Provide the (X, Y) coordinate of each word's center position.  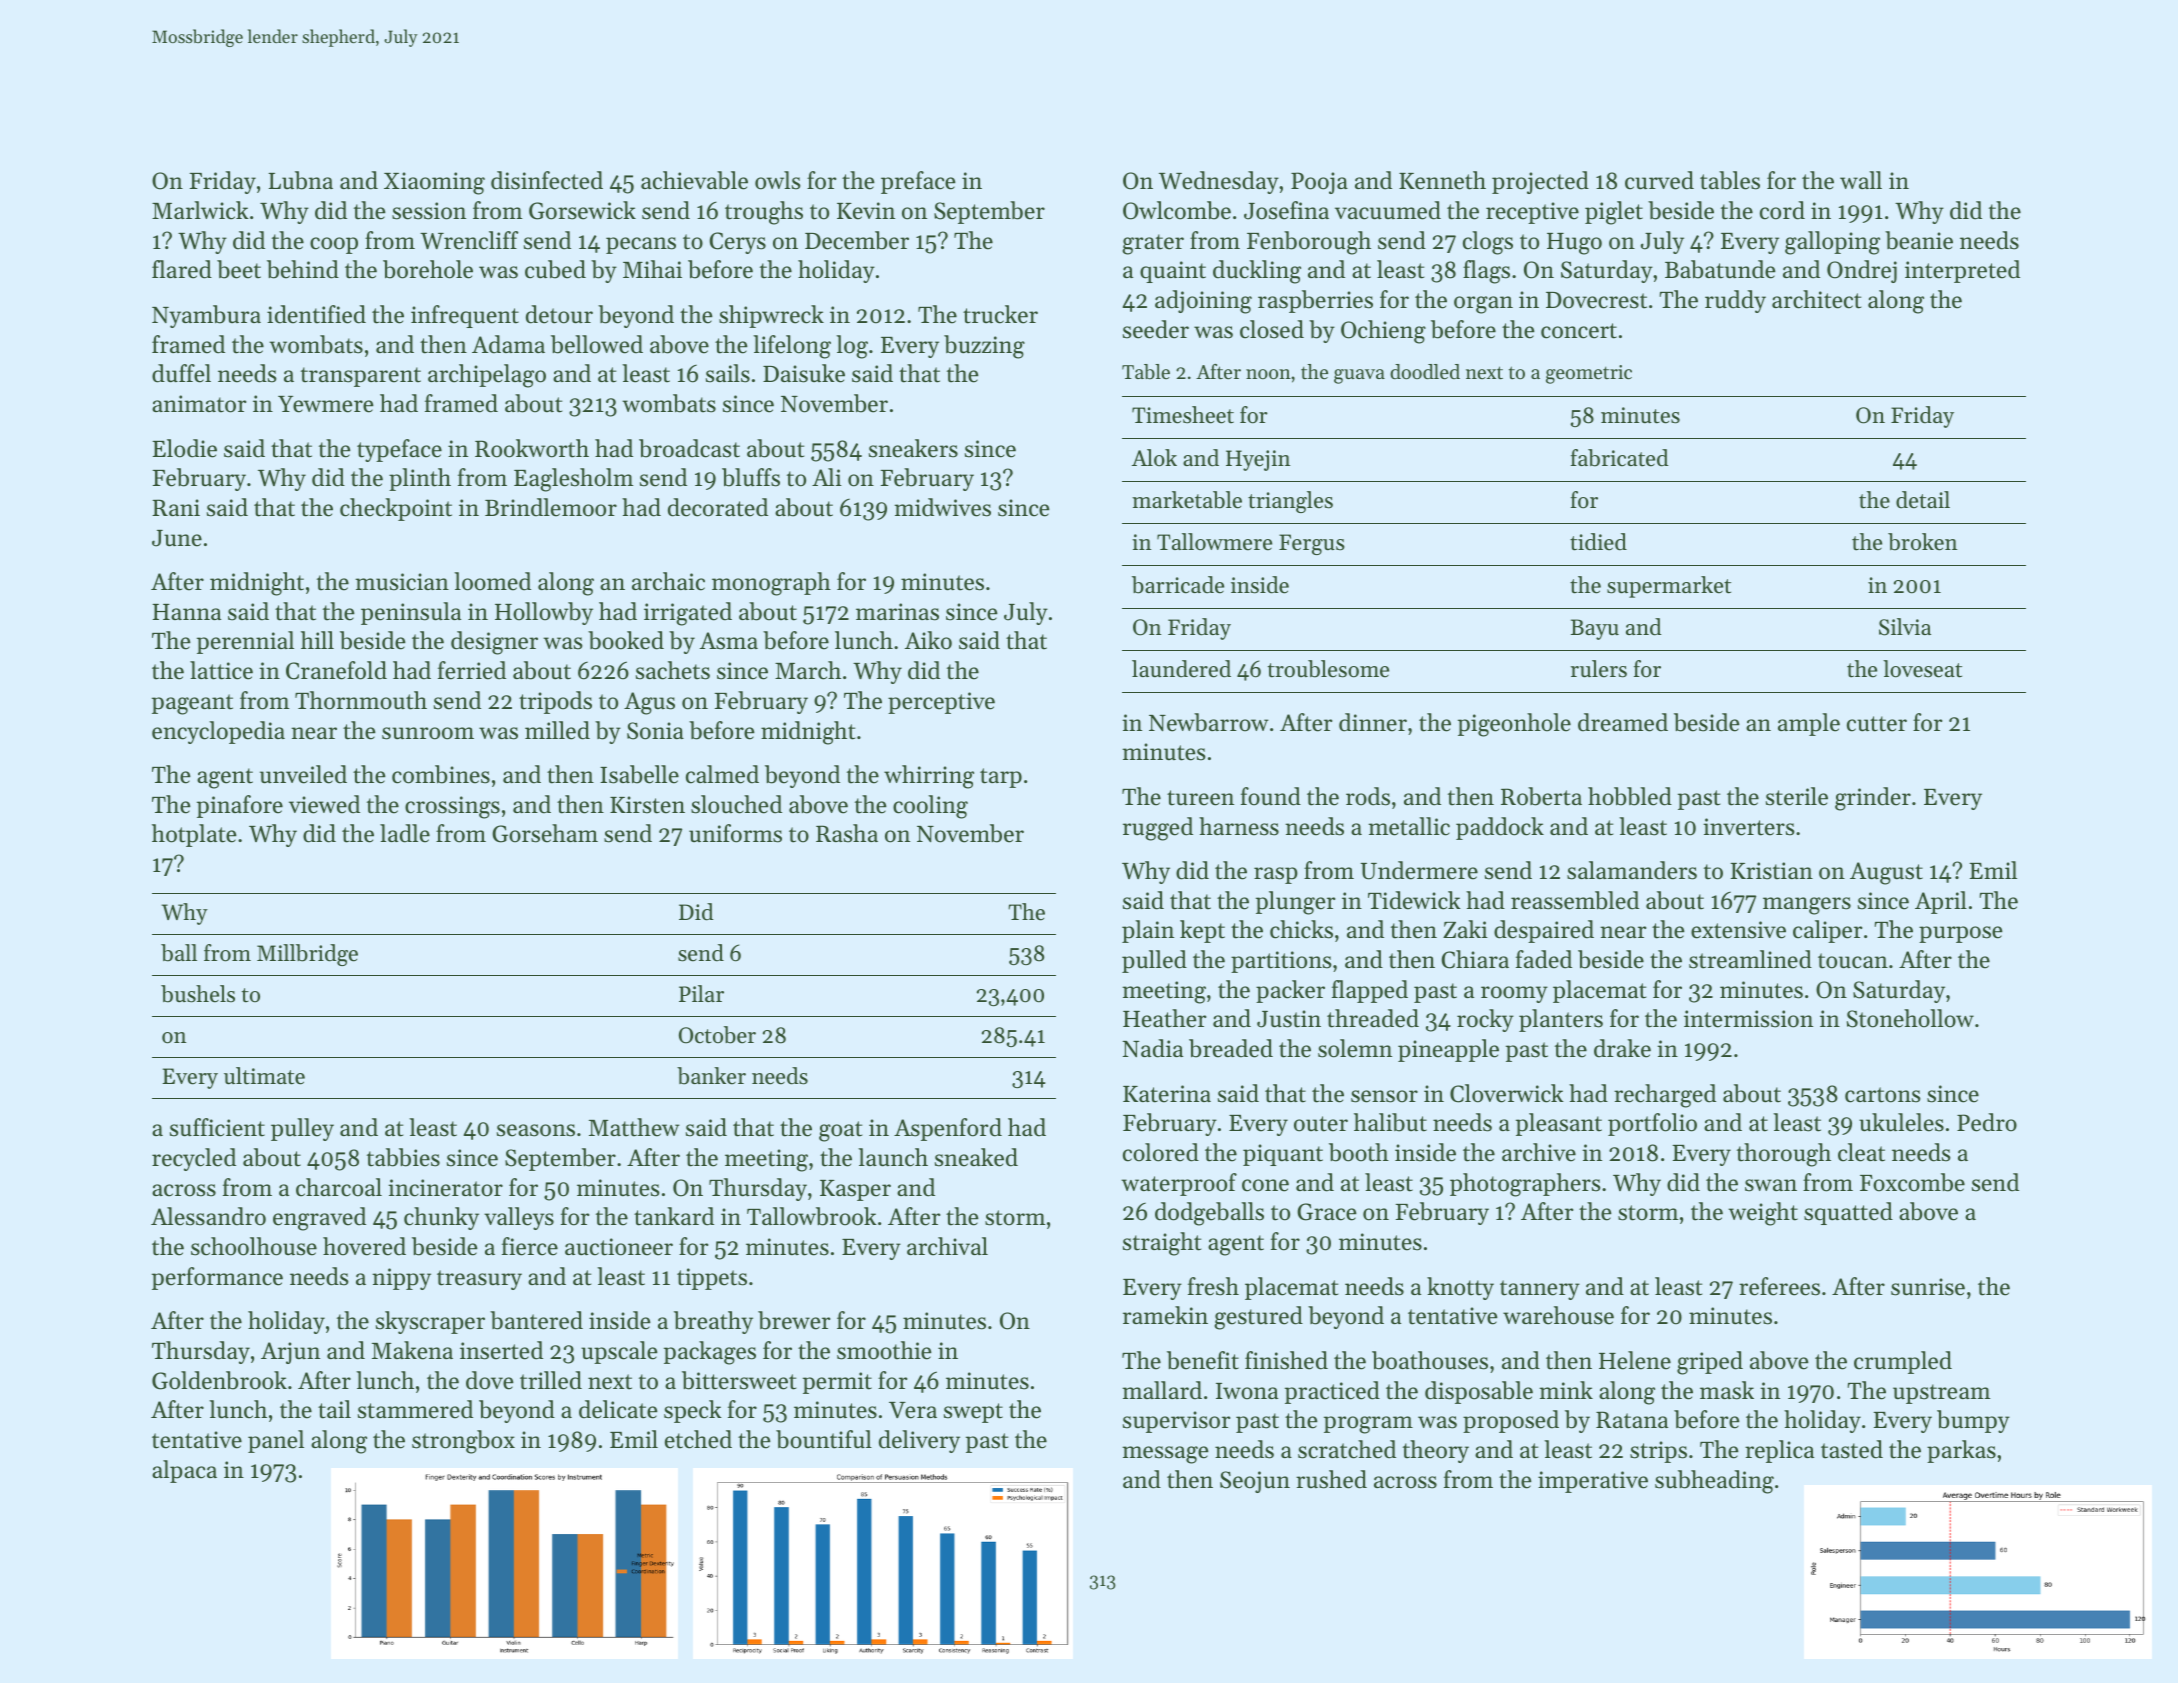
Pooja (1319, 183)
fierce (530, 1246)
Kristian (1771, 871)
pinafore (240, 806)
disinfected (547, 180)
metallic (1409, 826)
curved (1659, 180)
